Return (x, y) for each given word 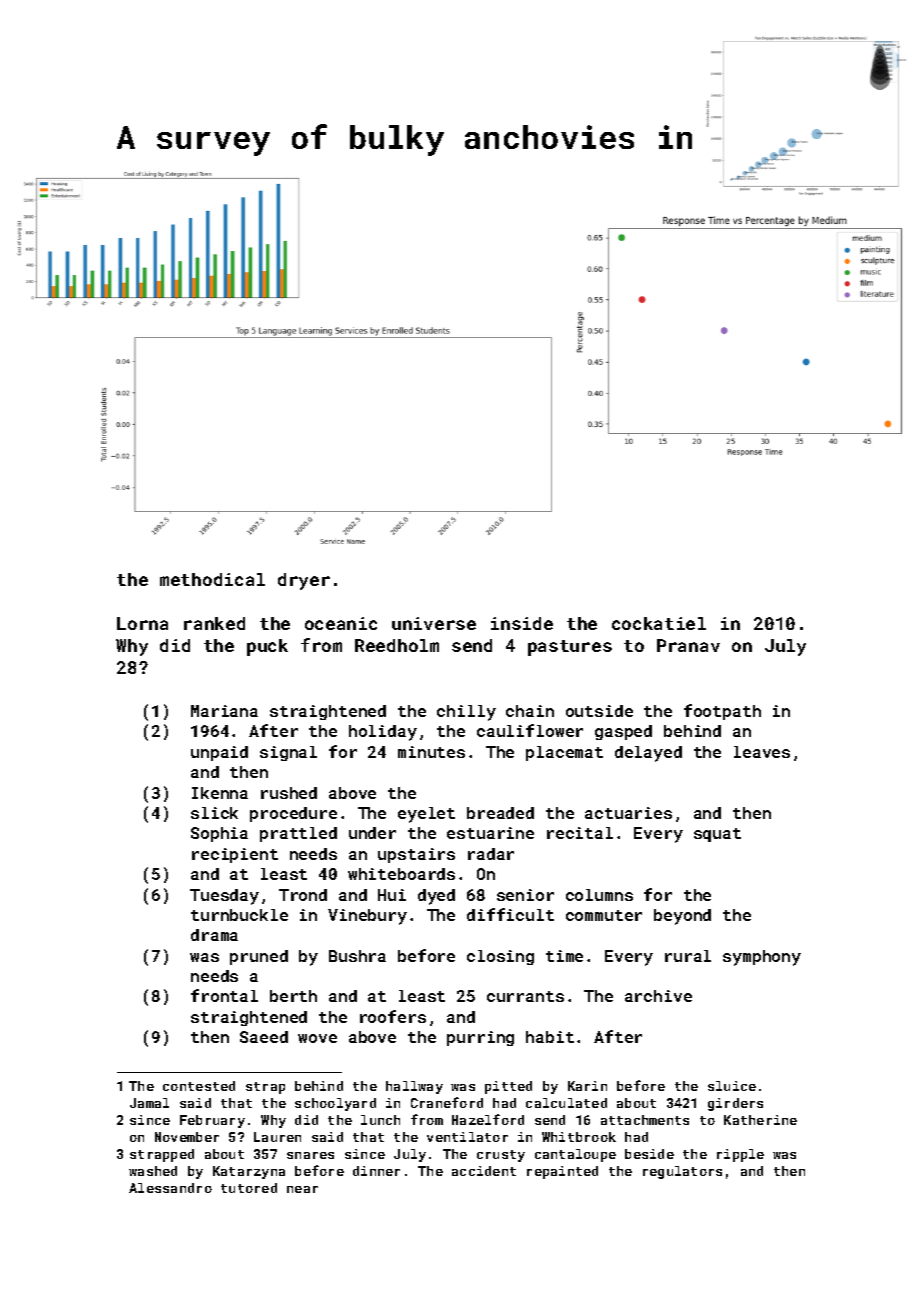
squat (717, 835)
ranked (214, 623)
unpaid (219, 753)
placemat (564, 753)
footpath (722, 712)
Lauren (277, 1137)
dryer (304, 581)
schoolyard (335, 1104)
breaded (500, 813)
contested (199, 1086)
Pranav (688, 645)
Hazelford (488, 1119)
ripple (740, 1155)
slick (214, 813)
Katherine (760, 1120)
